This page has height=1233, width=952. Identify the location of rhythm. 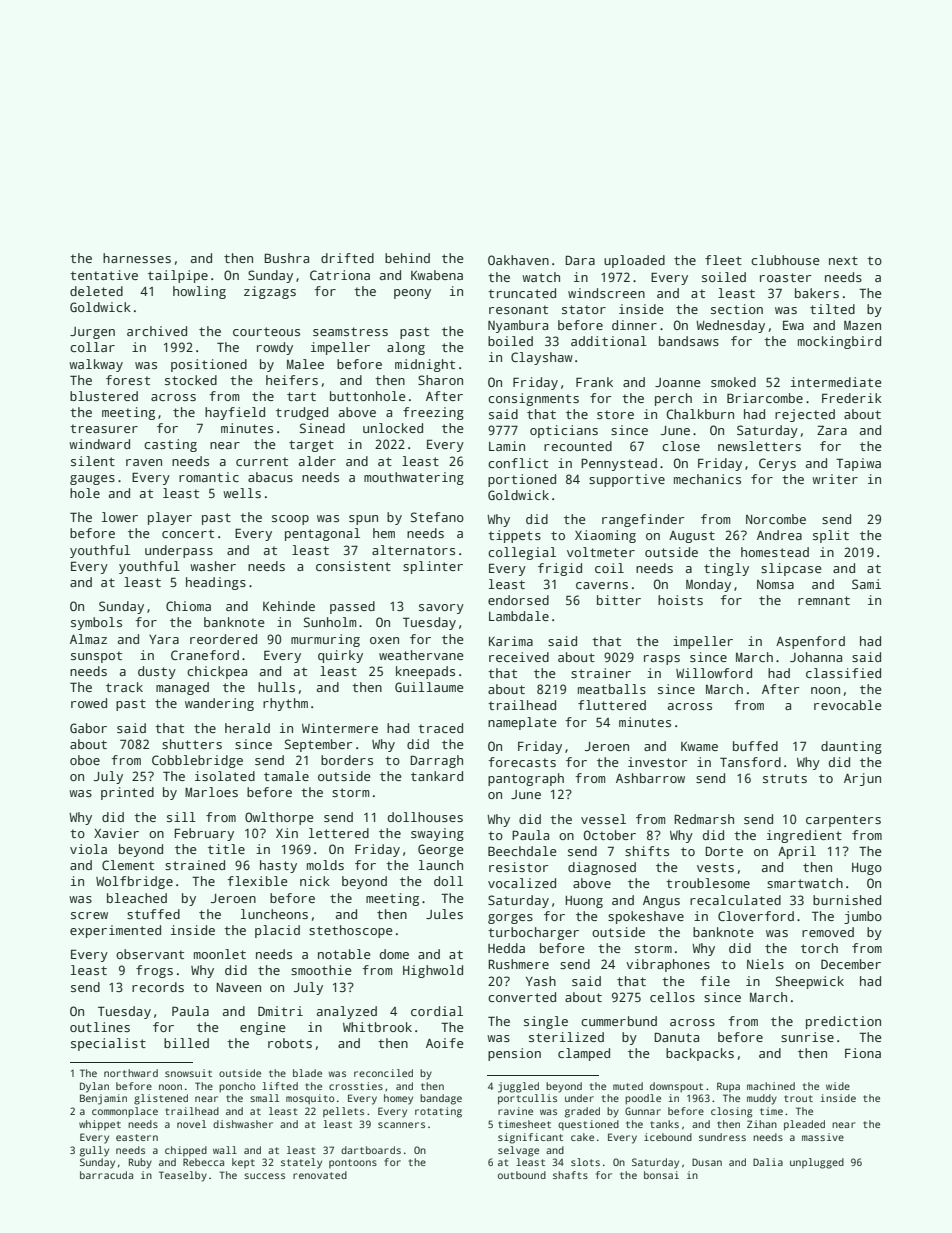
(285, 704).
